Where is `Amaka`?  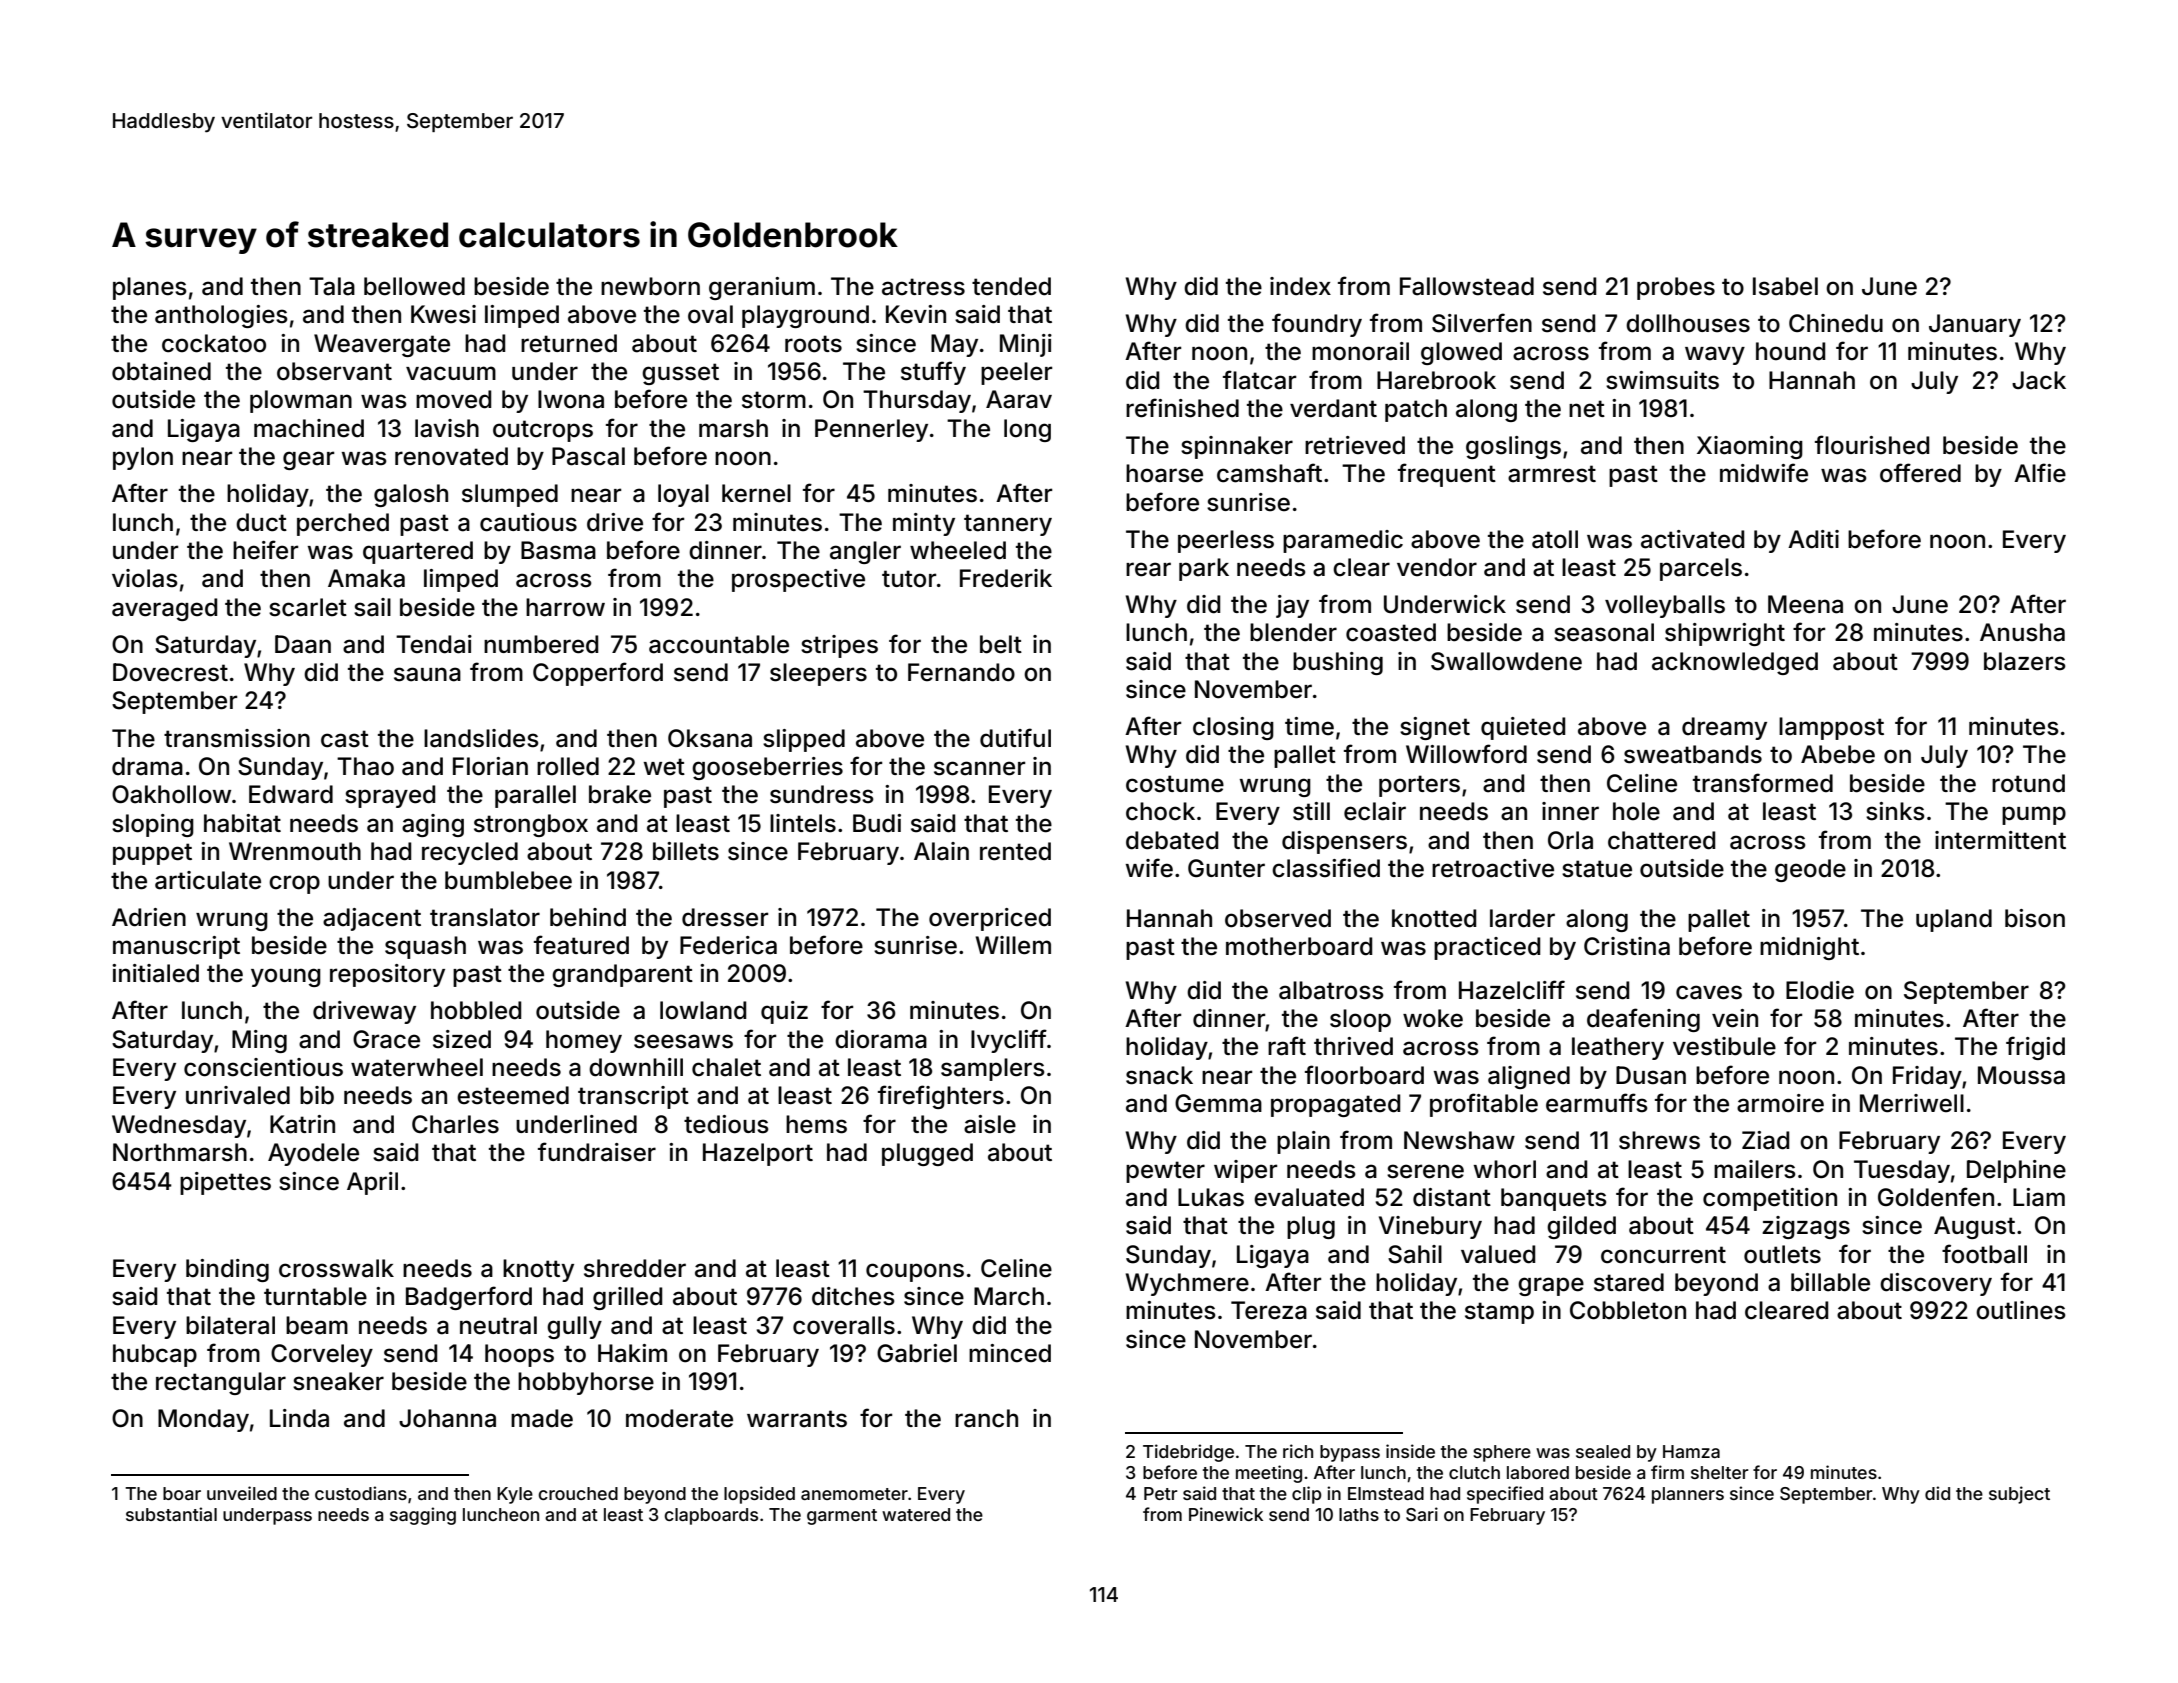
Amaka is located at coordinates (366, 578).
